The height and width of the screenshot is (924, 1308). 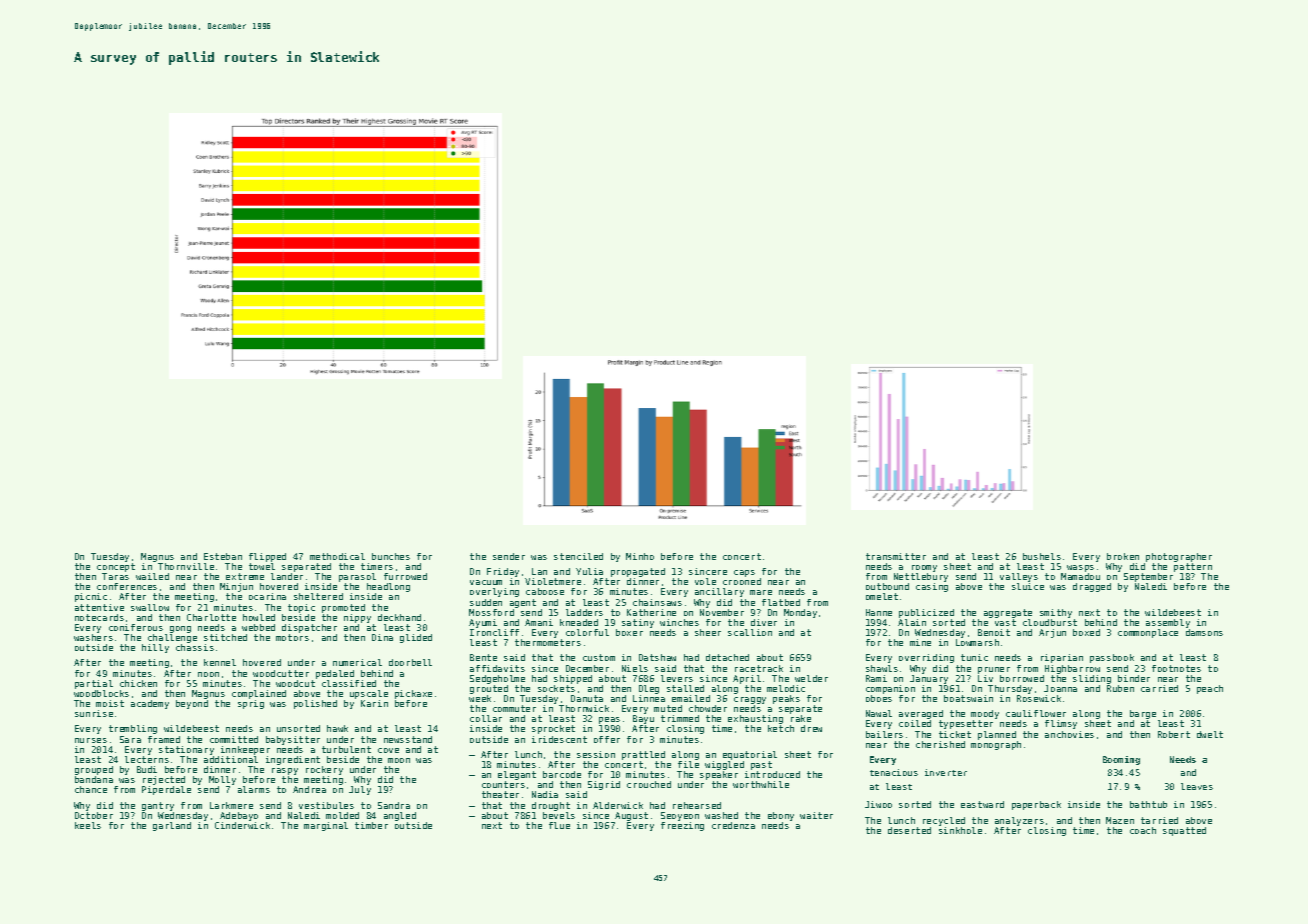 What do you see at coordinates (1056, 613) in the screenshot?
I see `smithy` at bounding box center [1056, 613].
